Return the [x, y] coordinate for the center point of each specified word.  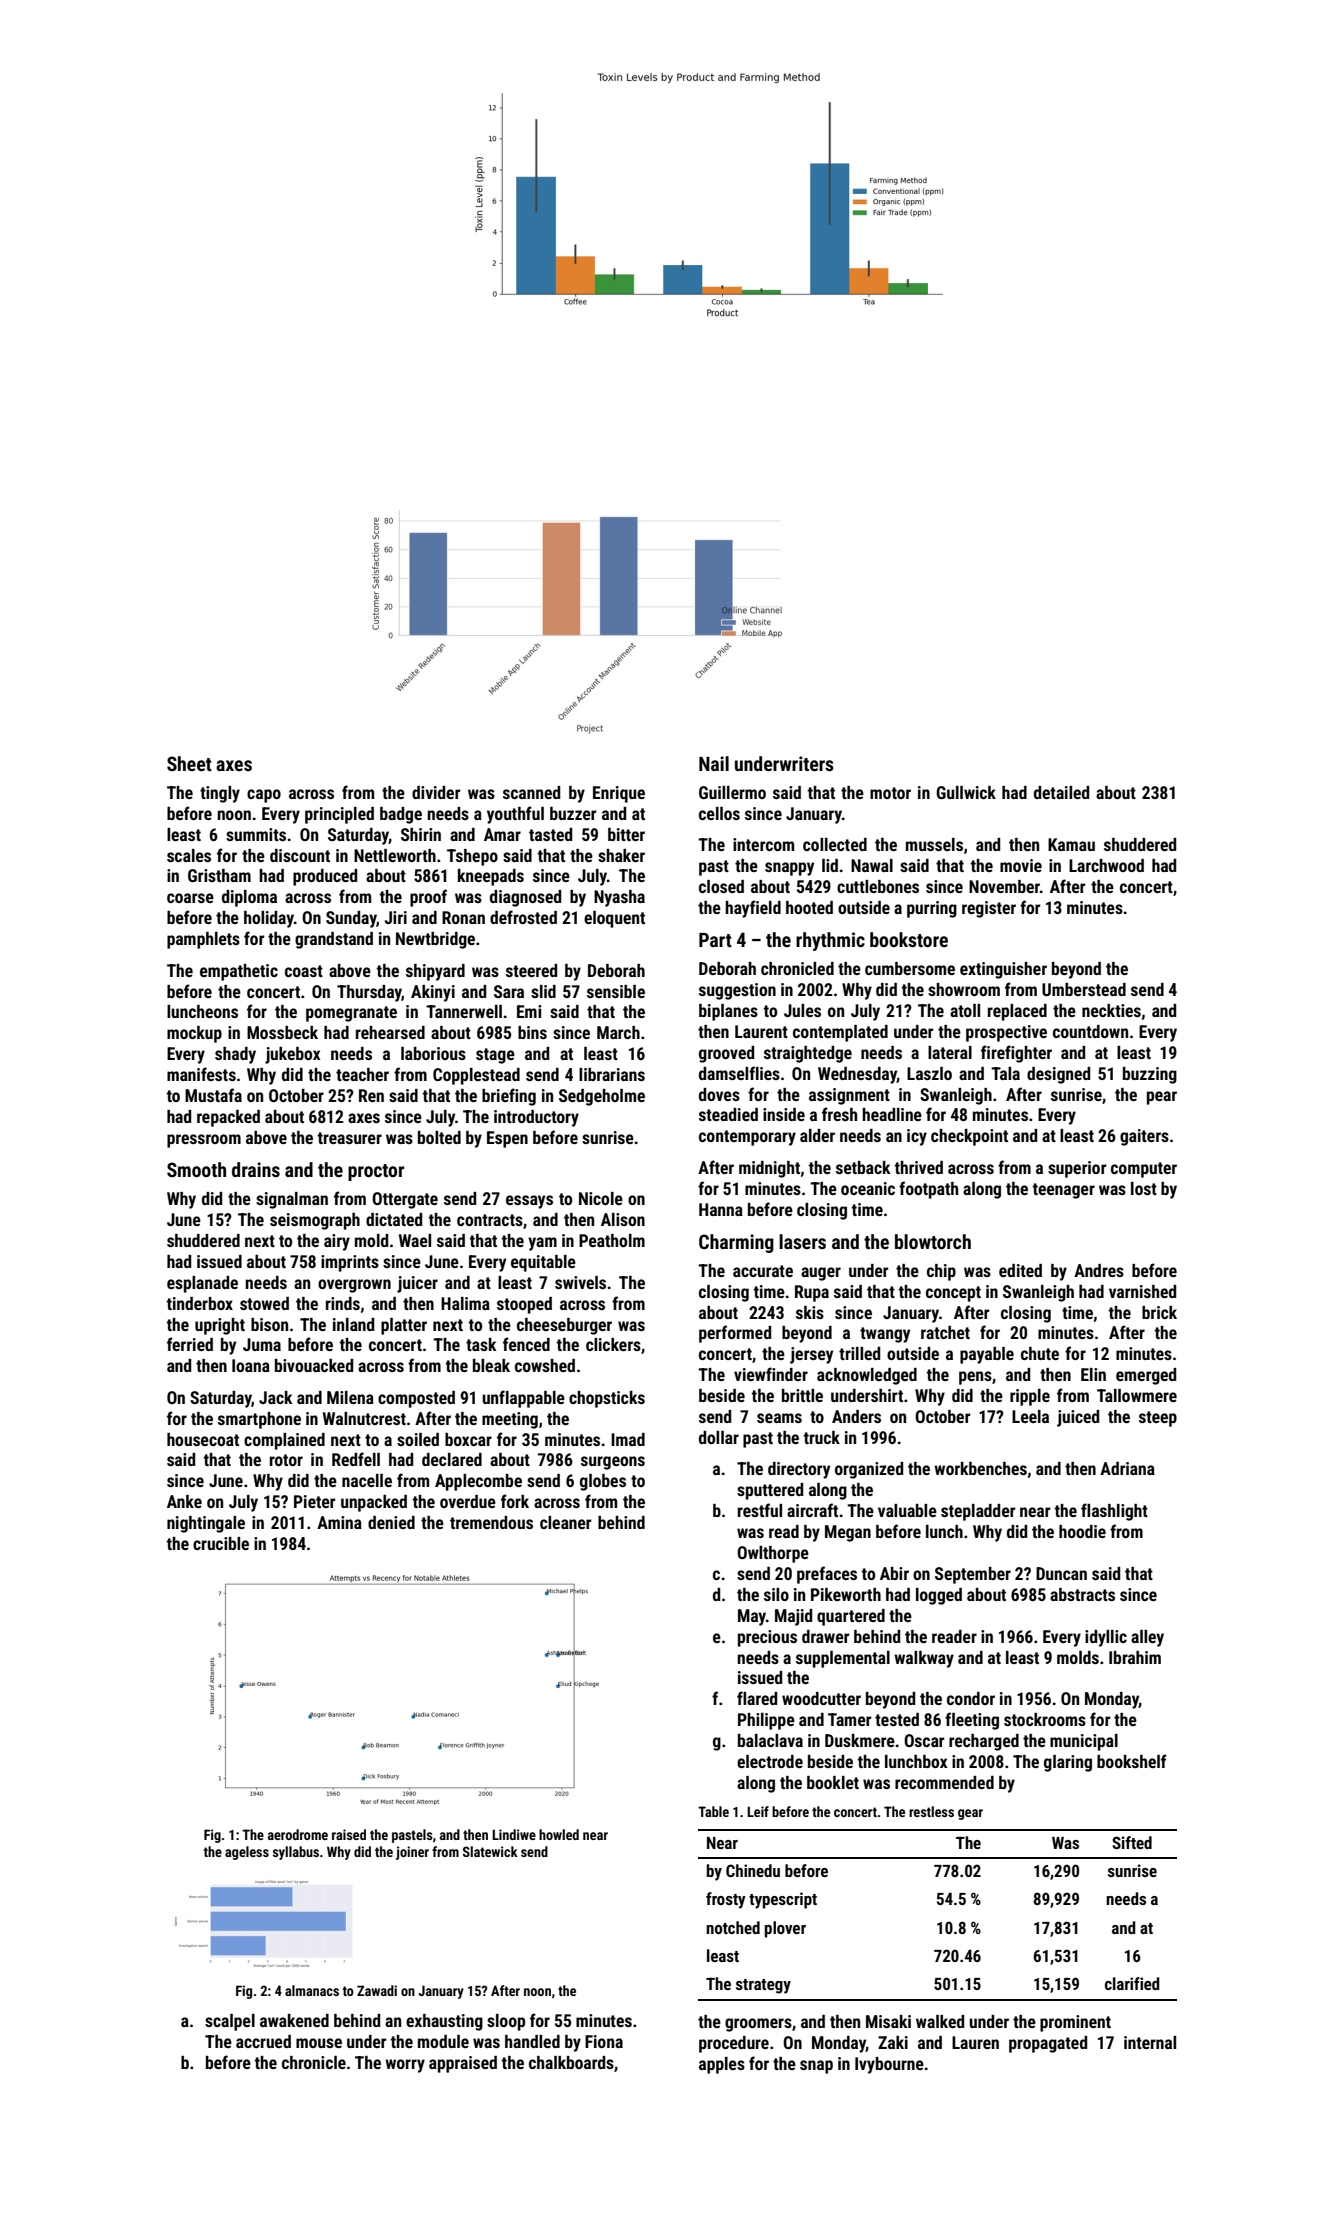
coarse [190, 898]
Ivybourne [889, 2065]
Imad [628, 1439]
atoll [965, 1010]
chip [941, 1272]
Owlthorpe [773, 1554]
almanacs [312, 1990]
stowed [264, 1303]
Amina [339, 1522]
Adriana [1127, 1468]
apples [722, 2065]
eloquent [614, 919]
